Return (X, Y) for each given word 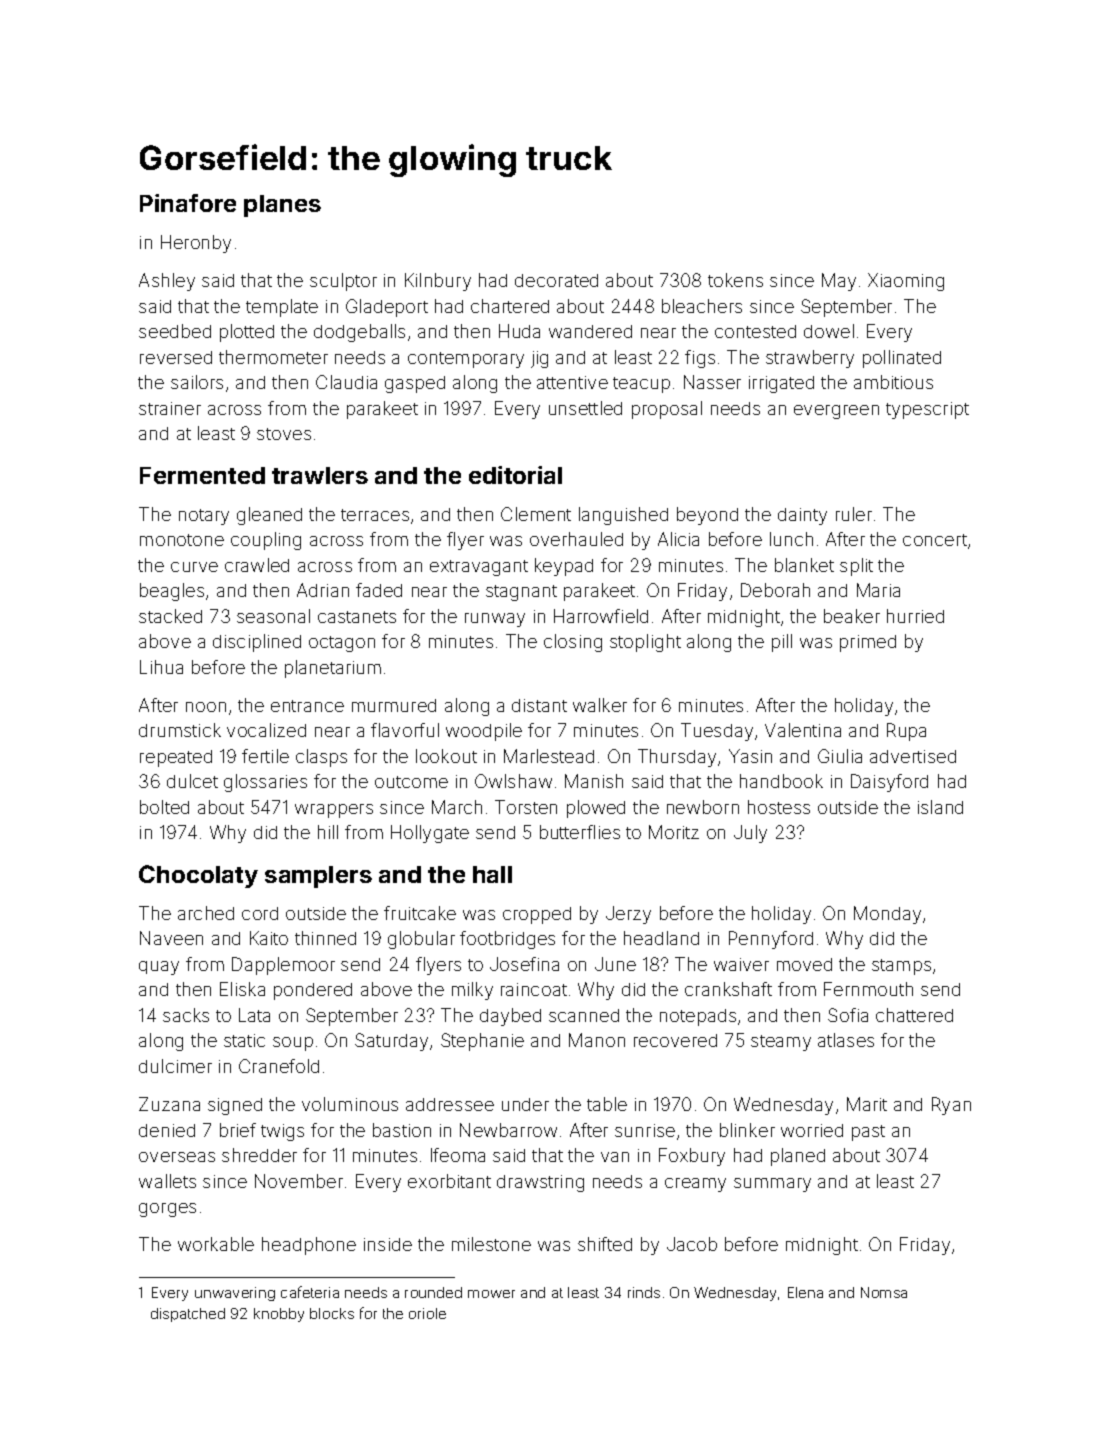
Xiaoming (906, 282)
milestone (491, 1244)
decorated (556, 280)
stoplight (645, 643)
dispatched (188, 1315)
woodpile (484, 732)
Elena (805, 1292)
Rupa (906, 732)
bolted (164, 807)
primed (868, 643)
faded (379, 590)
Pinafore (188, 203)
